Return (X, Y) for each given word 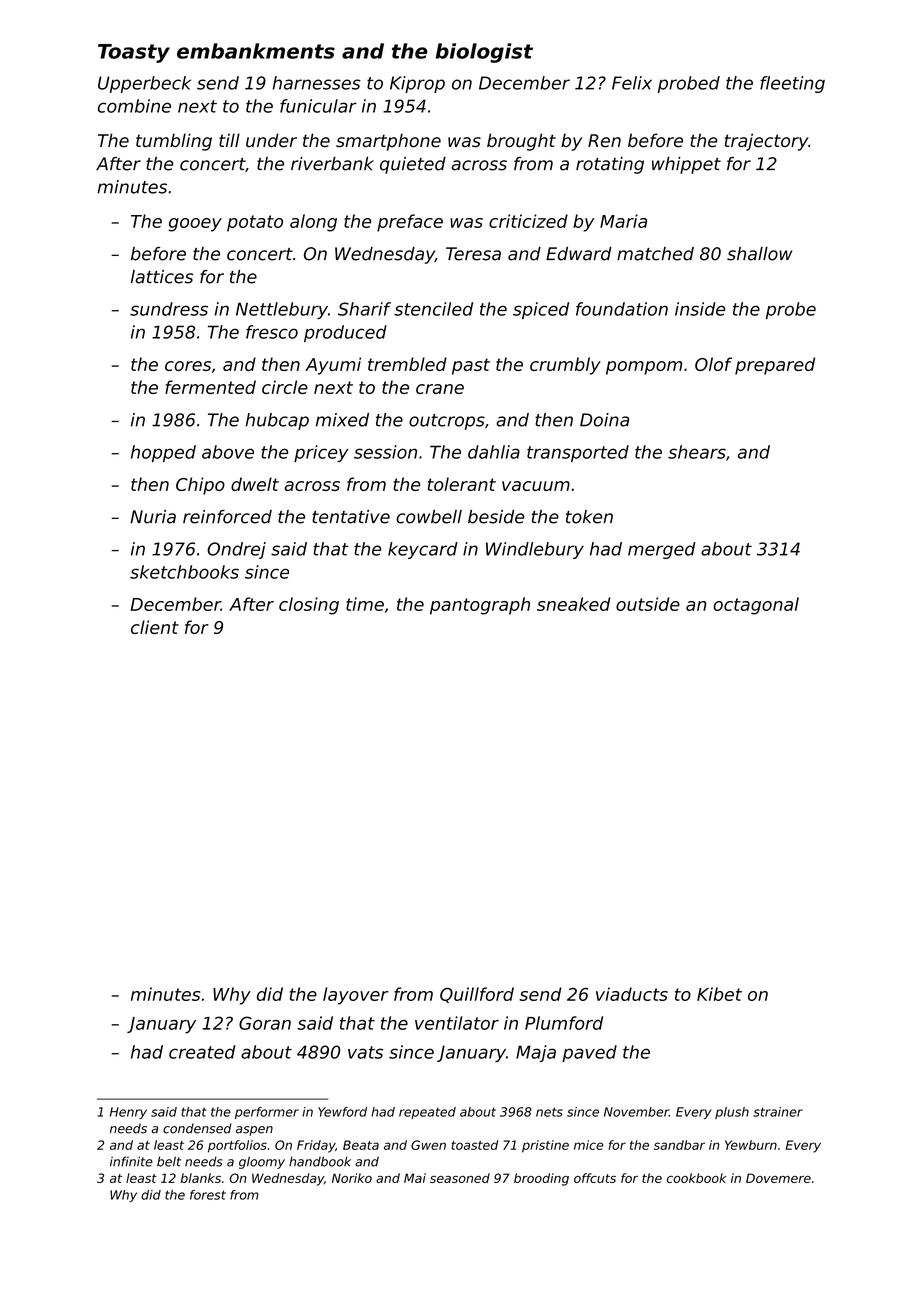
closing (309, 606)
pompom (644, 368)
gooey (195, 225)
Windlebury (535, 550)
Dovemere (778, 1178)
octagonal (756, 606)
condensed (197, 1128)
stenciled (433, 309)
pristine (545, 1146)
